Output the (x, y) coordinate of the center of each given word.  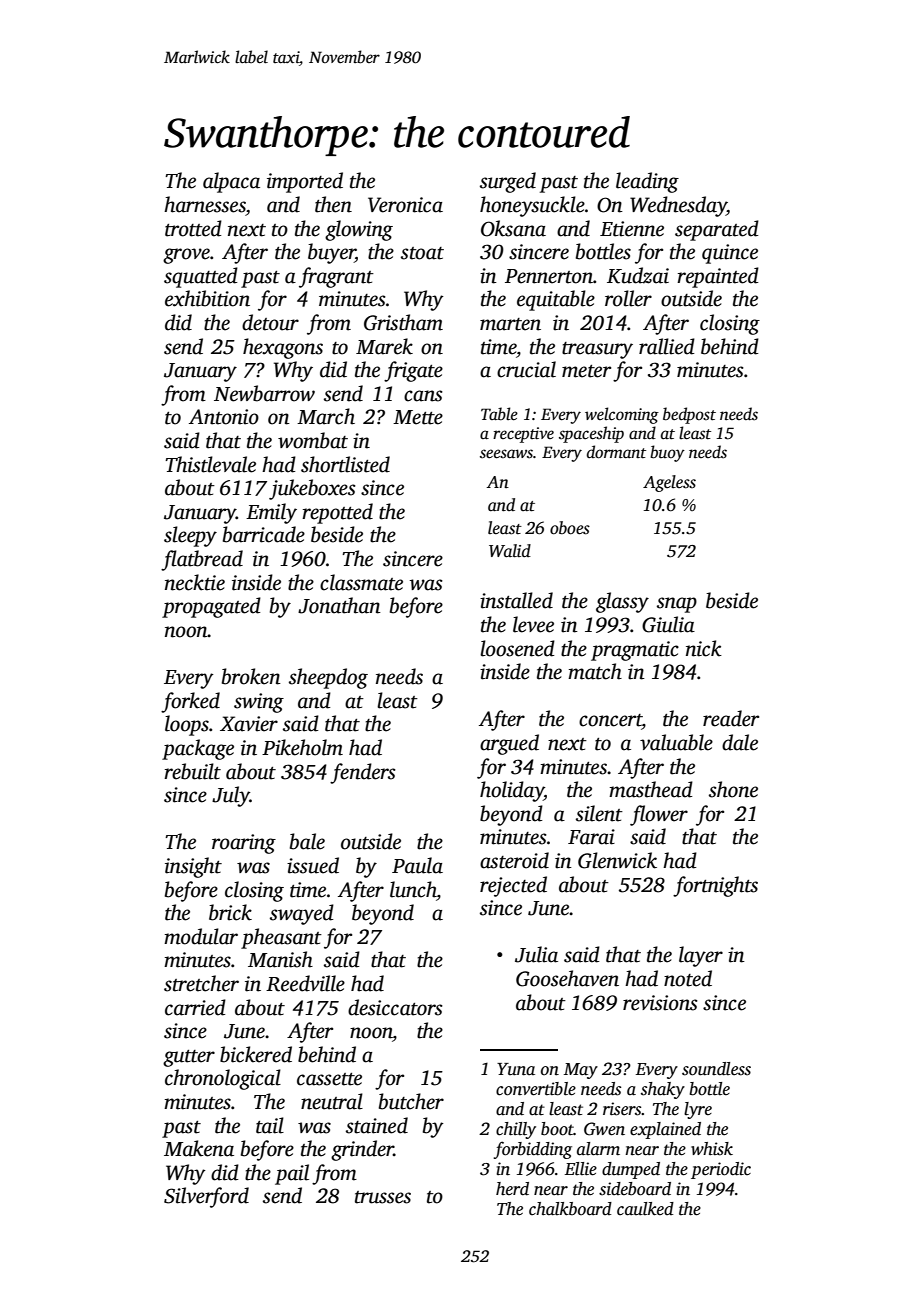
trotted (193, 228)
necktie (195, 582)
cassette (329, 1079)
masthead (651, 789)
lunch (413, 889)
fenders (363, 773)
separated (717, 230)
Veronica (405, 205)
